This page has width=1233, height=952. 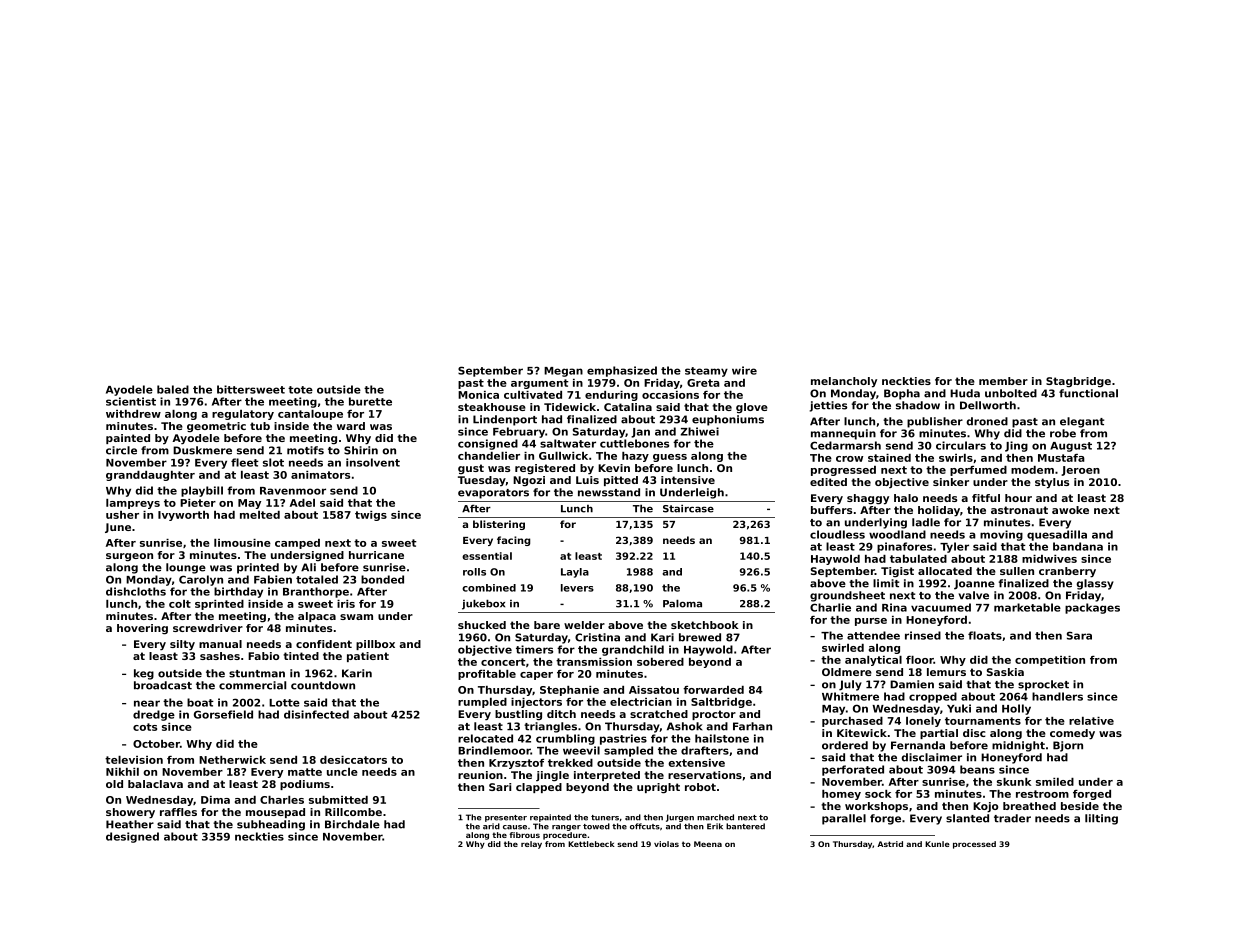 What do you see at coordinates (198, 503) in the page?
I see `Pieter` at bounding box center [198, 503].
